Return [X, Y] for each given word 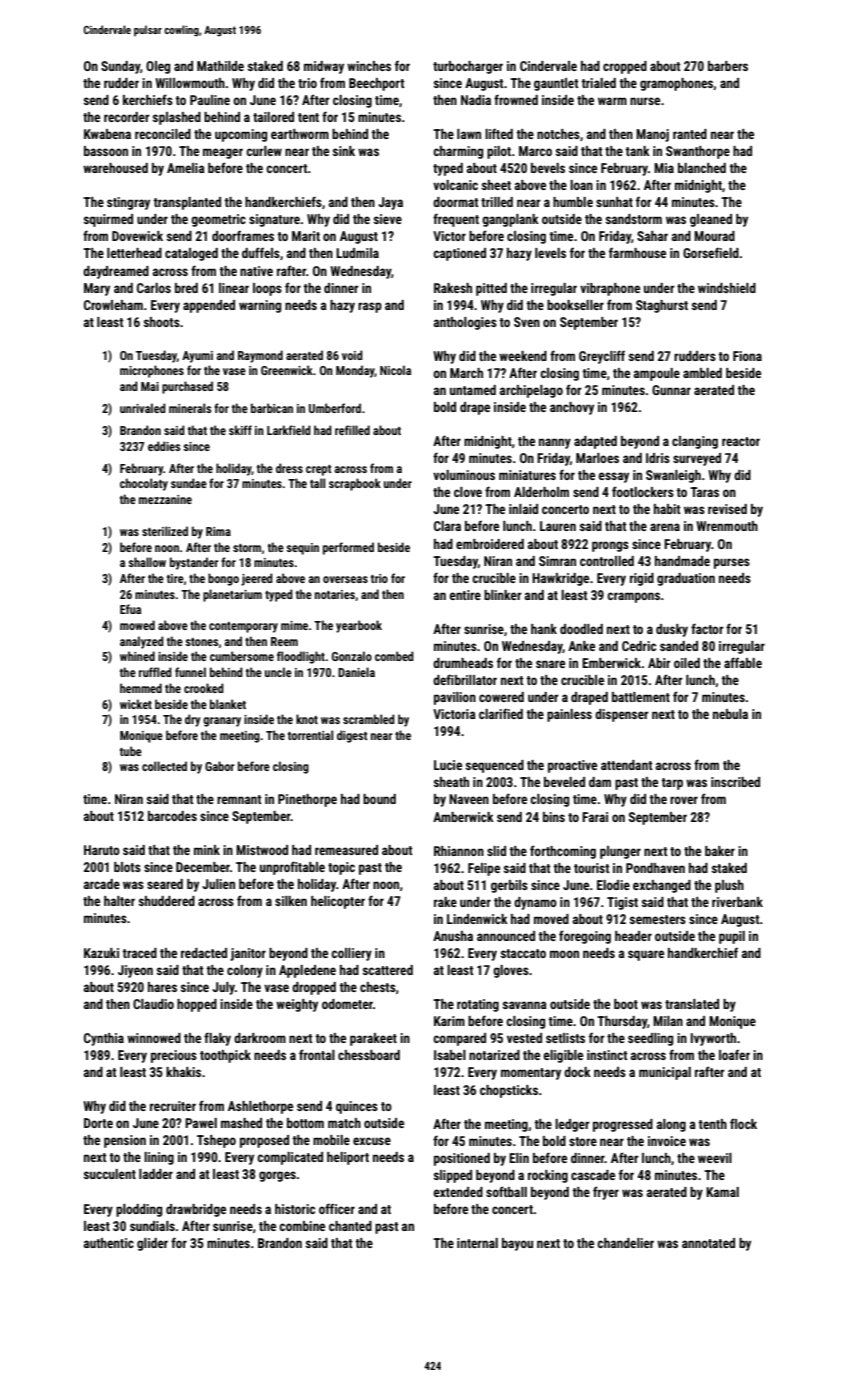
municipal [665, 1073]
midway [324, 67]
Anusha [453, 936]
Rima [218, 531]
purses [732, 563]
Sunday [120, 67]
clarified [501, 713]
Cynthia [104, 1039]
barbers [728, 66]
